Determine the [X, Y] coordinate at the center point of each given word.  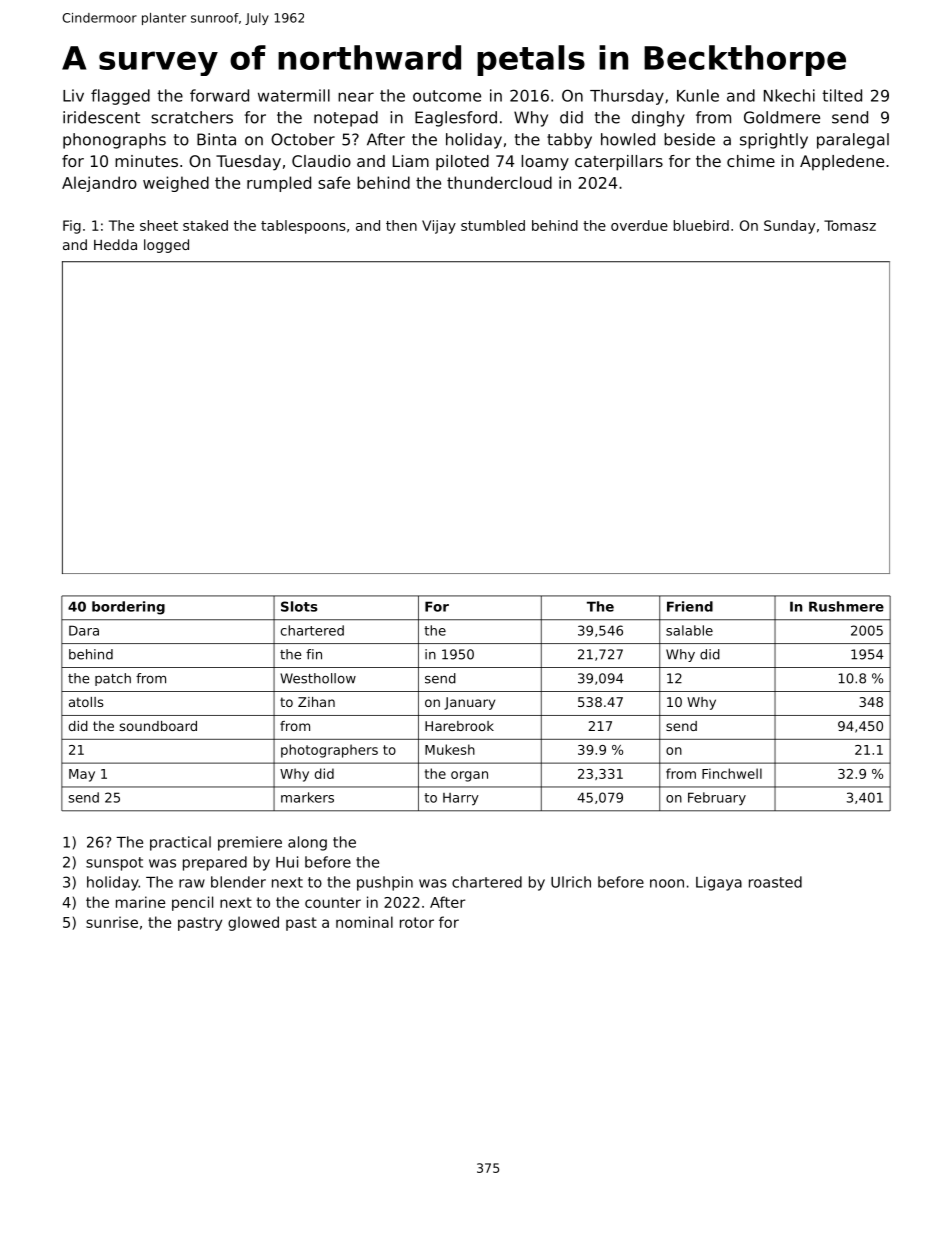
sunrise [112, 922]
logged [166, 246]
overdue [639, 225]
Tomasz [850, 225]
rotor [417, 922]
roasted [775, 882]
